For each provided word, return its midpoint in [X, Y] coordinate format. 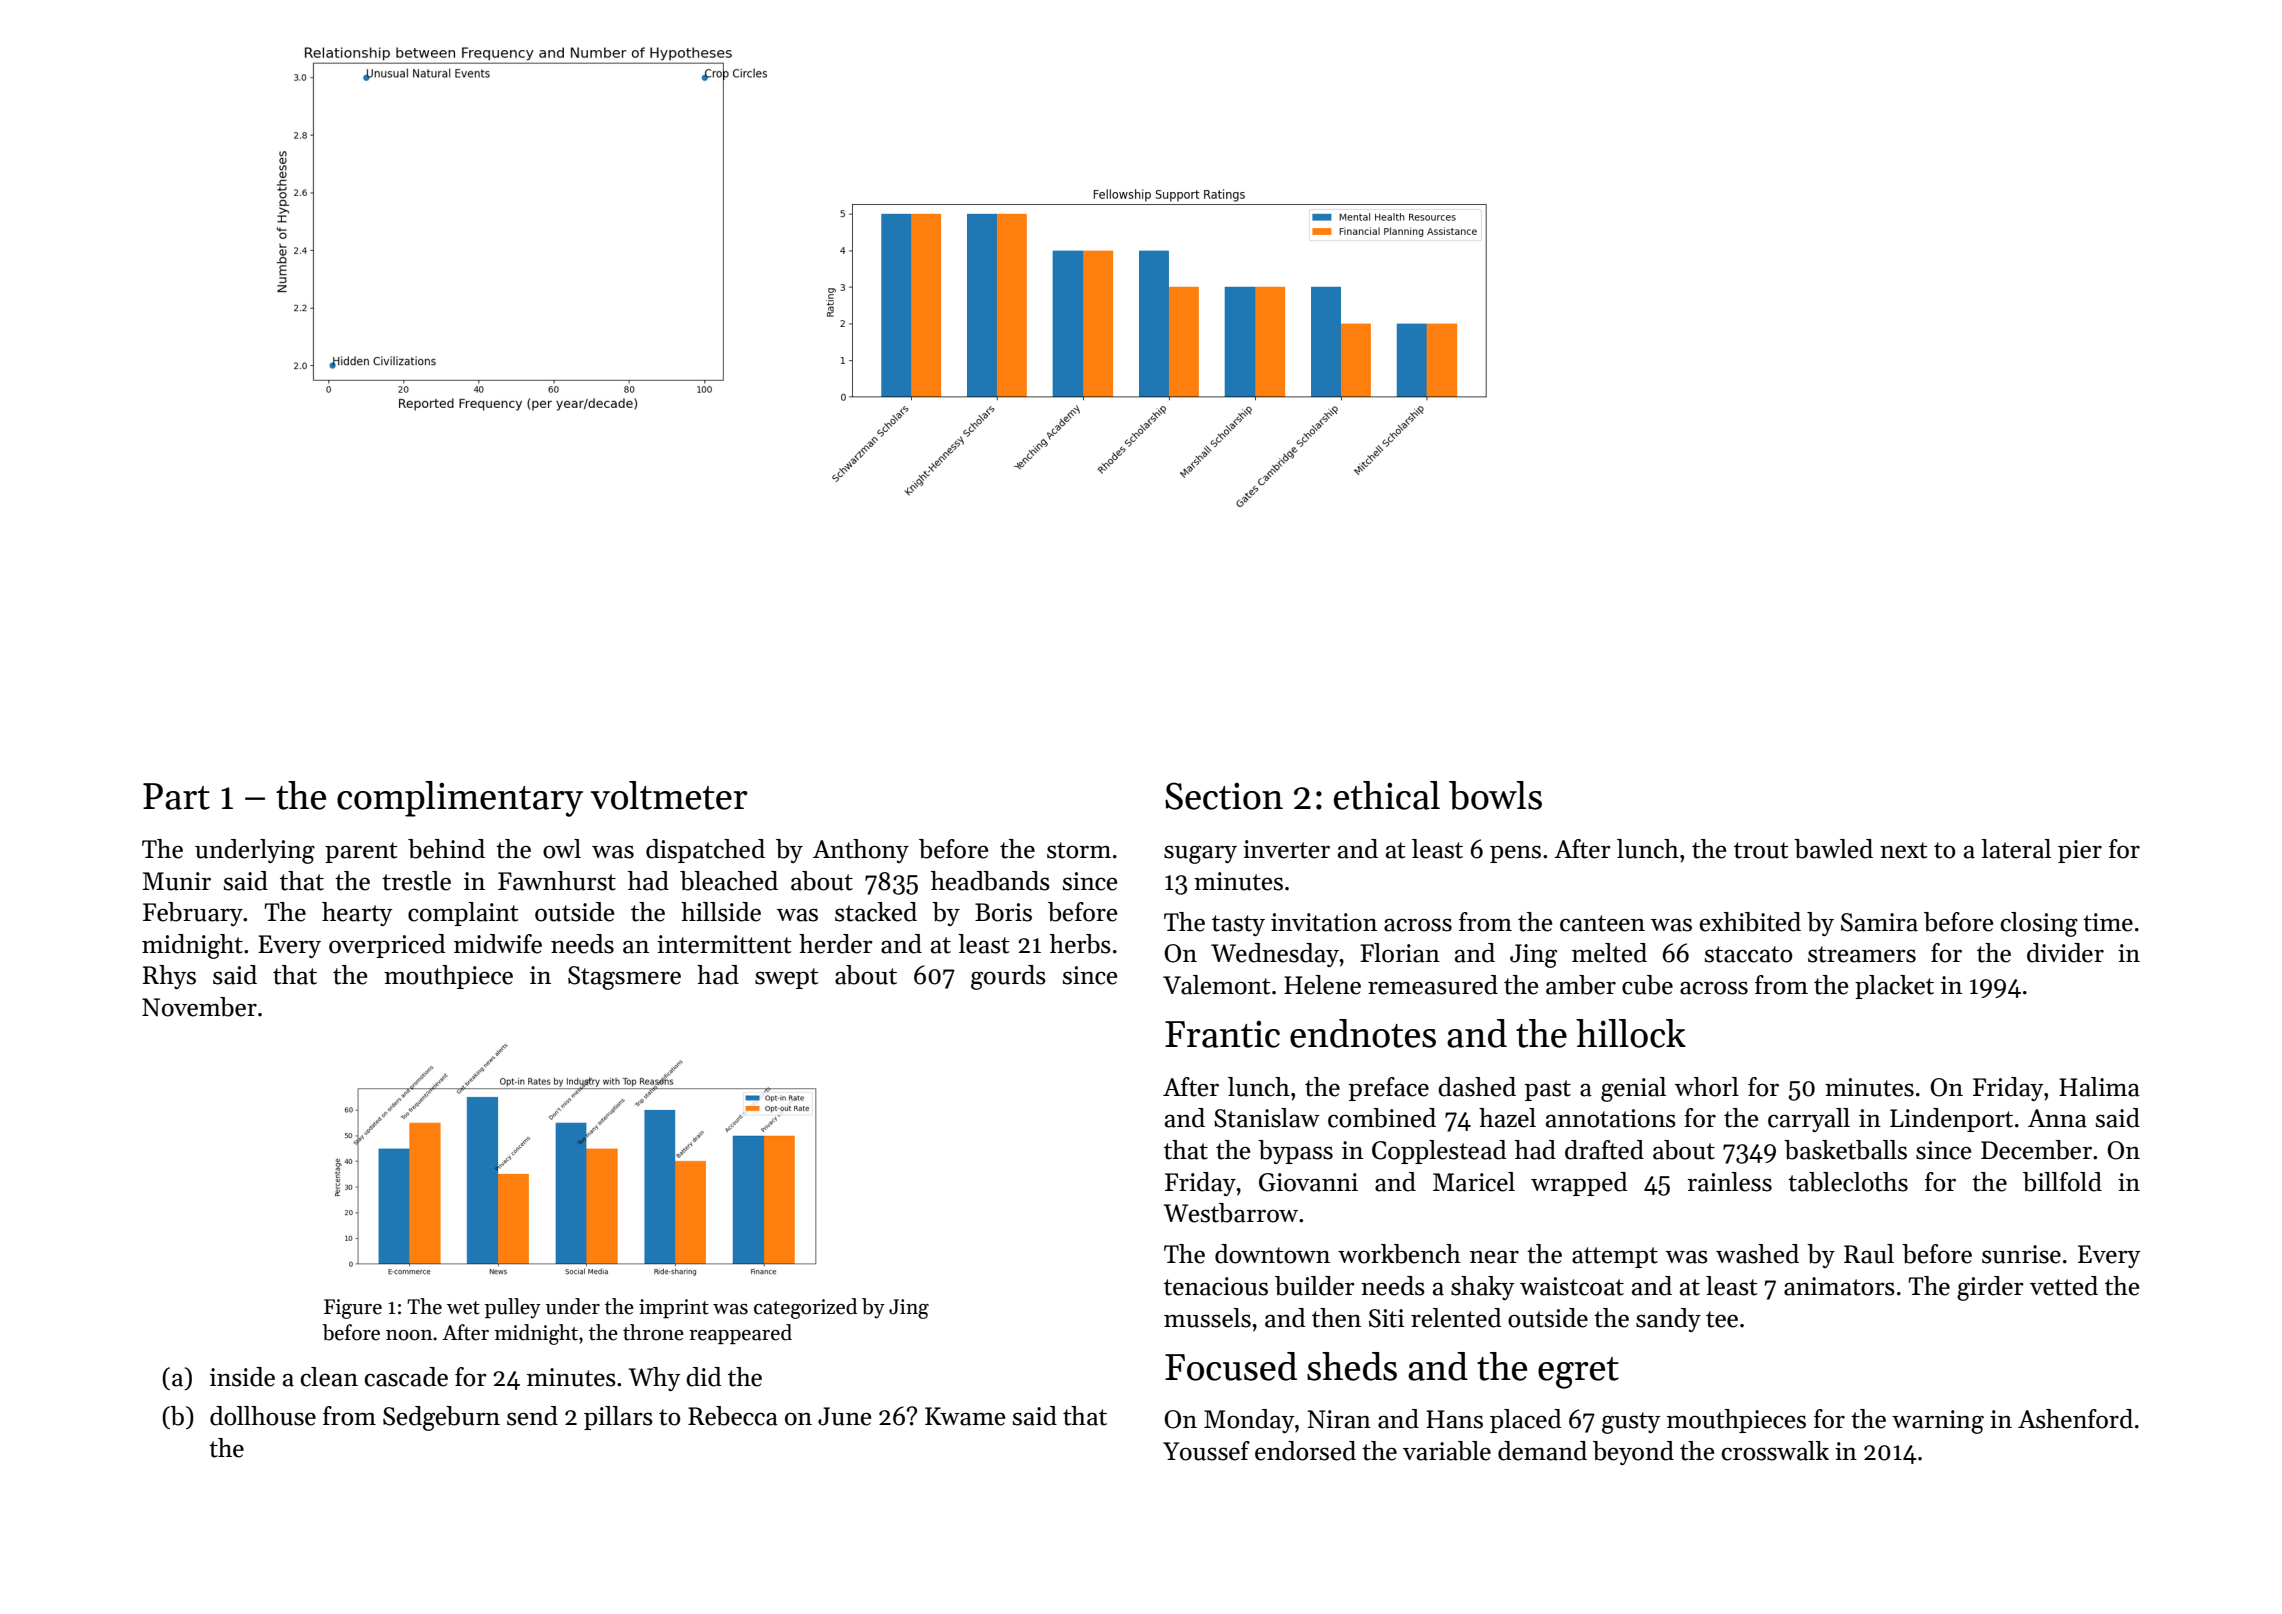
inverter [1286, 849]
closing [2039, 924]
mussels [1207, 1318]
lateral [2016, 849]
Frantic [1222, 1034]
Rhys [169, 977]
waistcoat [1572, 1286]
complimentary [460, 799]
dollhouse [263, 1416]
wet [463, 1308]
